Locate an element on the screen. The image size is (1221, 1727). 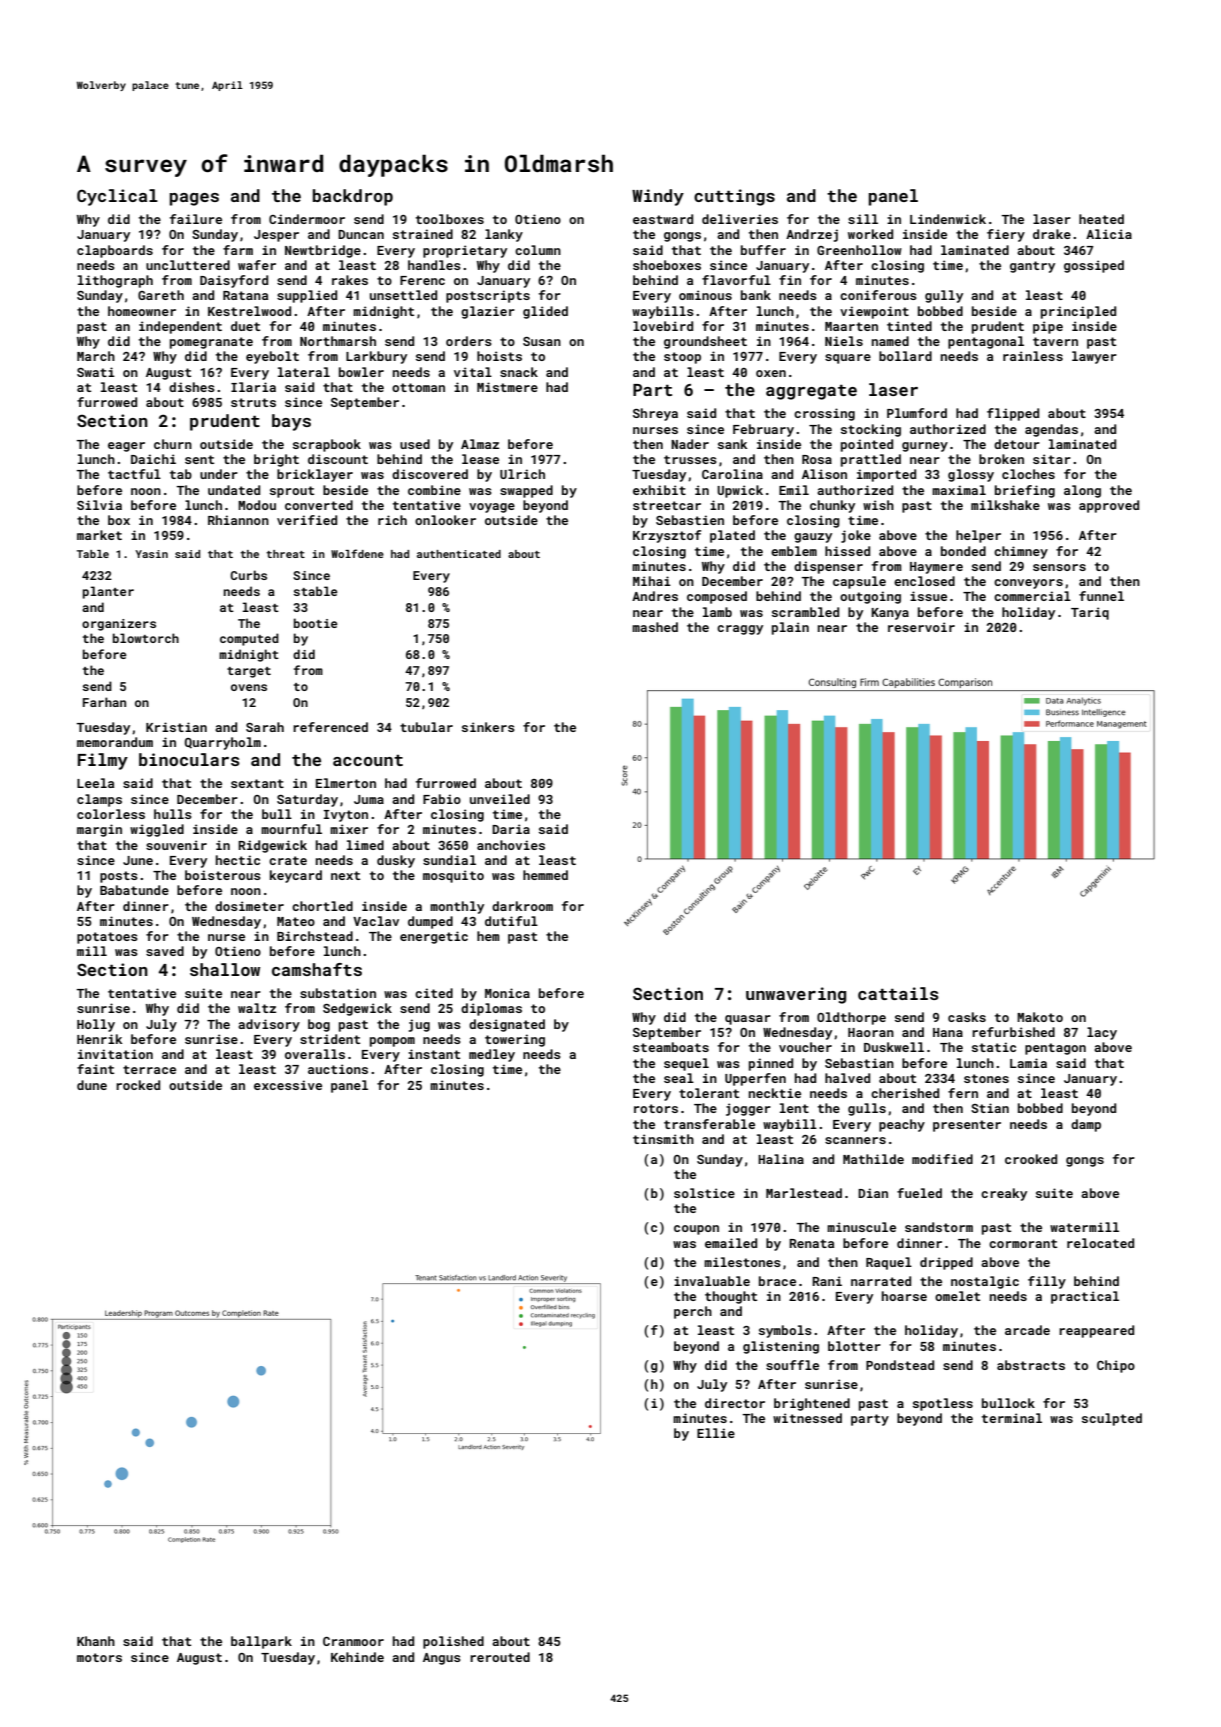
Tariq is located at coordinates (1090, 613).
